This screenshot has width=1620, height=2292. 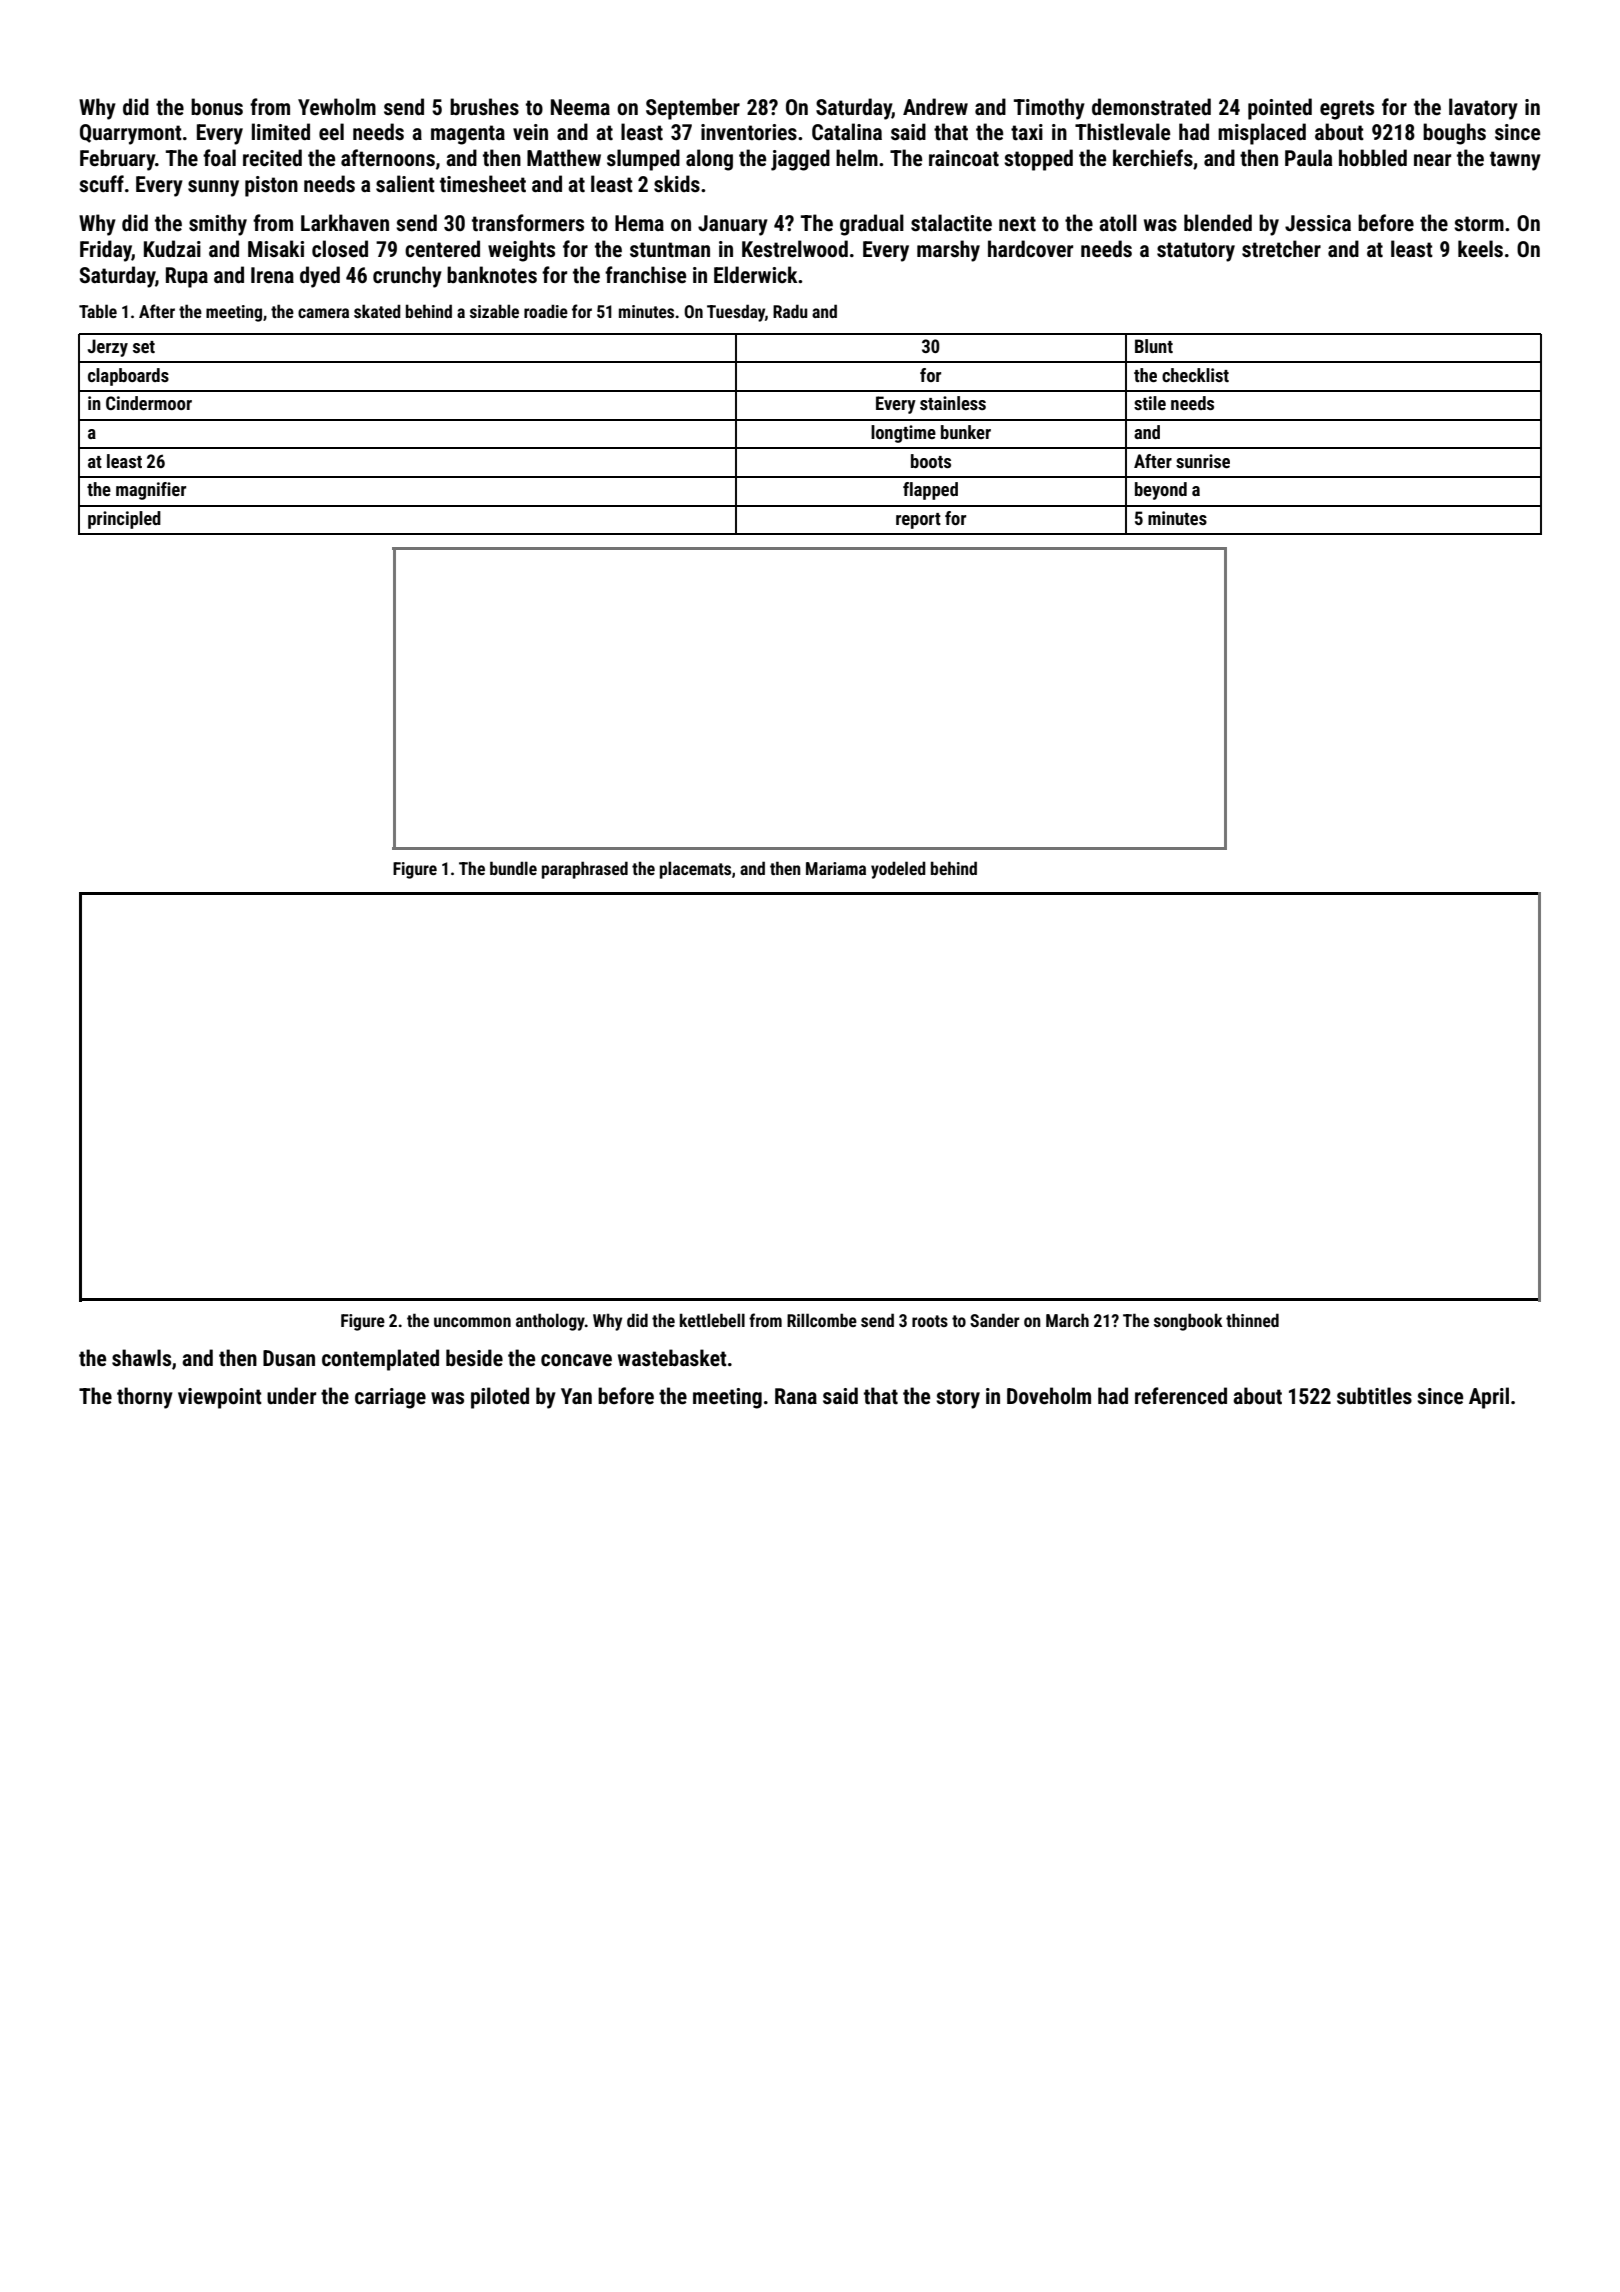 What do you see at coordinates (1188, 1322) in the screenshot?
I see `songbook` at bounding box center [1188, 1322].
